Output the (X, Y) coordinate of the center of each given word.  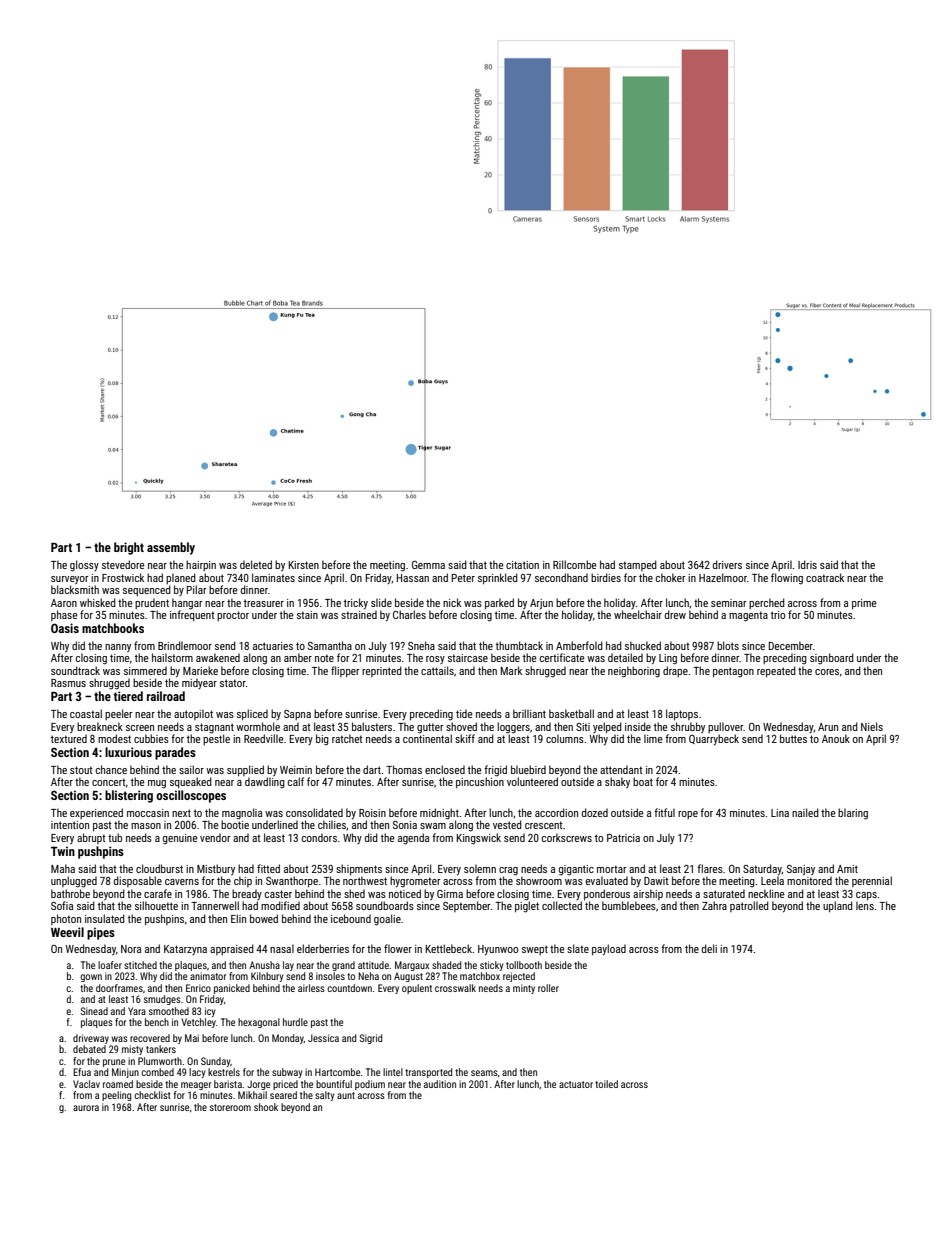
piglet (527, 907)
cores (827, 672)
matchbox (480, 976)
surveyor (69, 580)
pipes (101, 933)
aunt (346, 1095)
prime (864, 604)
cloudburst (159, 868)
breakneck (100, 726)
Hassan (413, 578)
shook (266, 1107)
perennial (872, 881)
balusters (372, 726)
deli (709, 948)
